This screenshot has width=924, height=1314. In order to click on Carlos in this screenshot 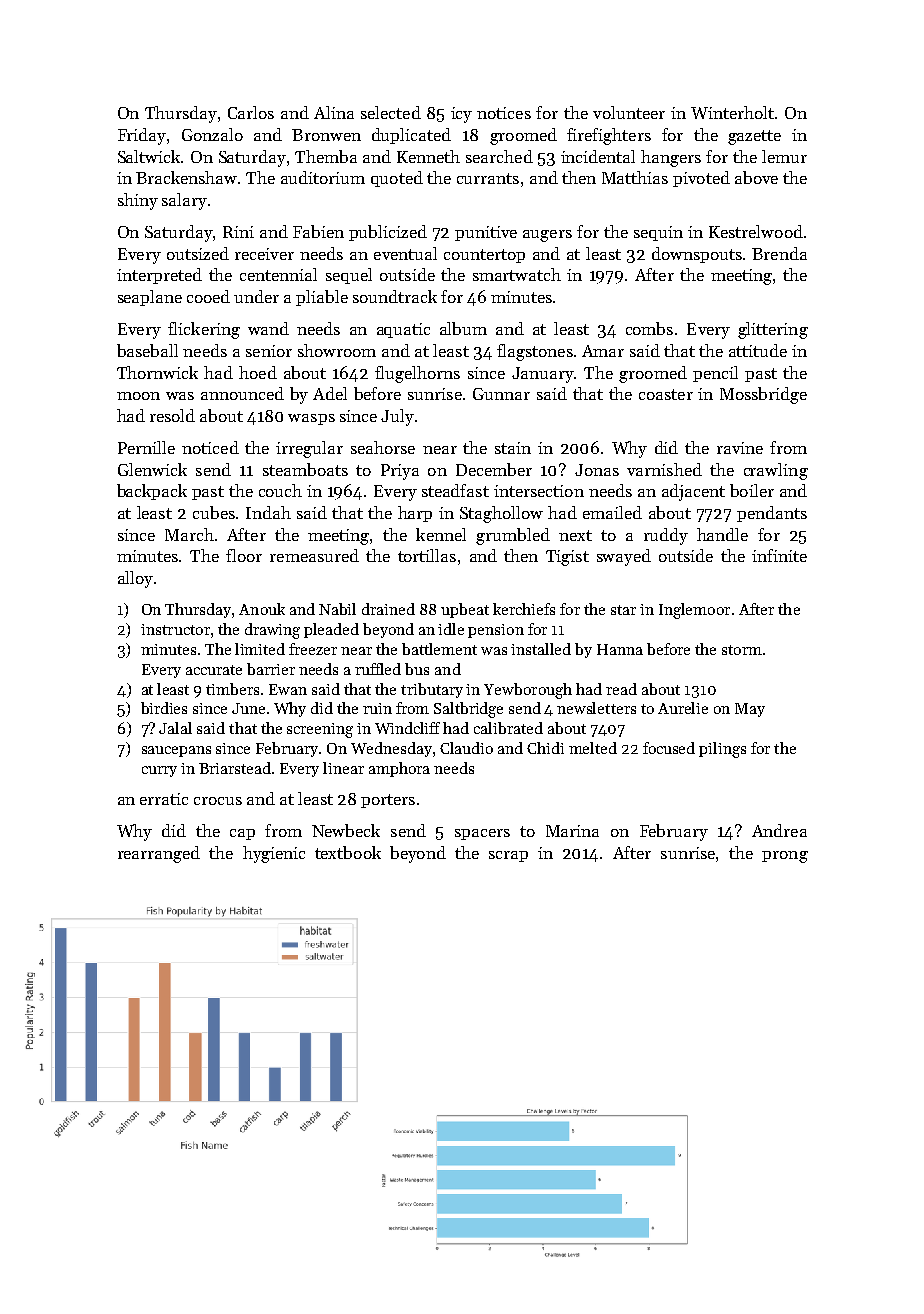, I will do `click(251, 112)`.
